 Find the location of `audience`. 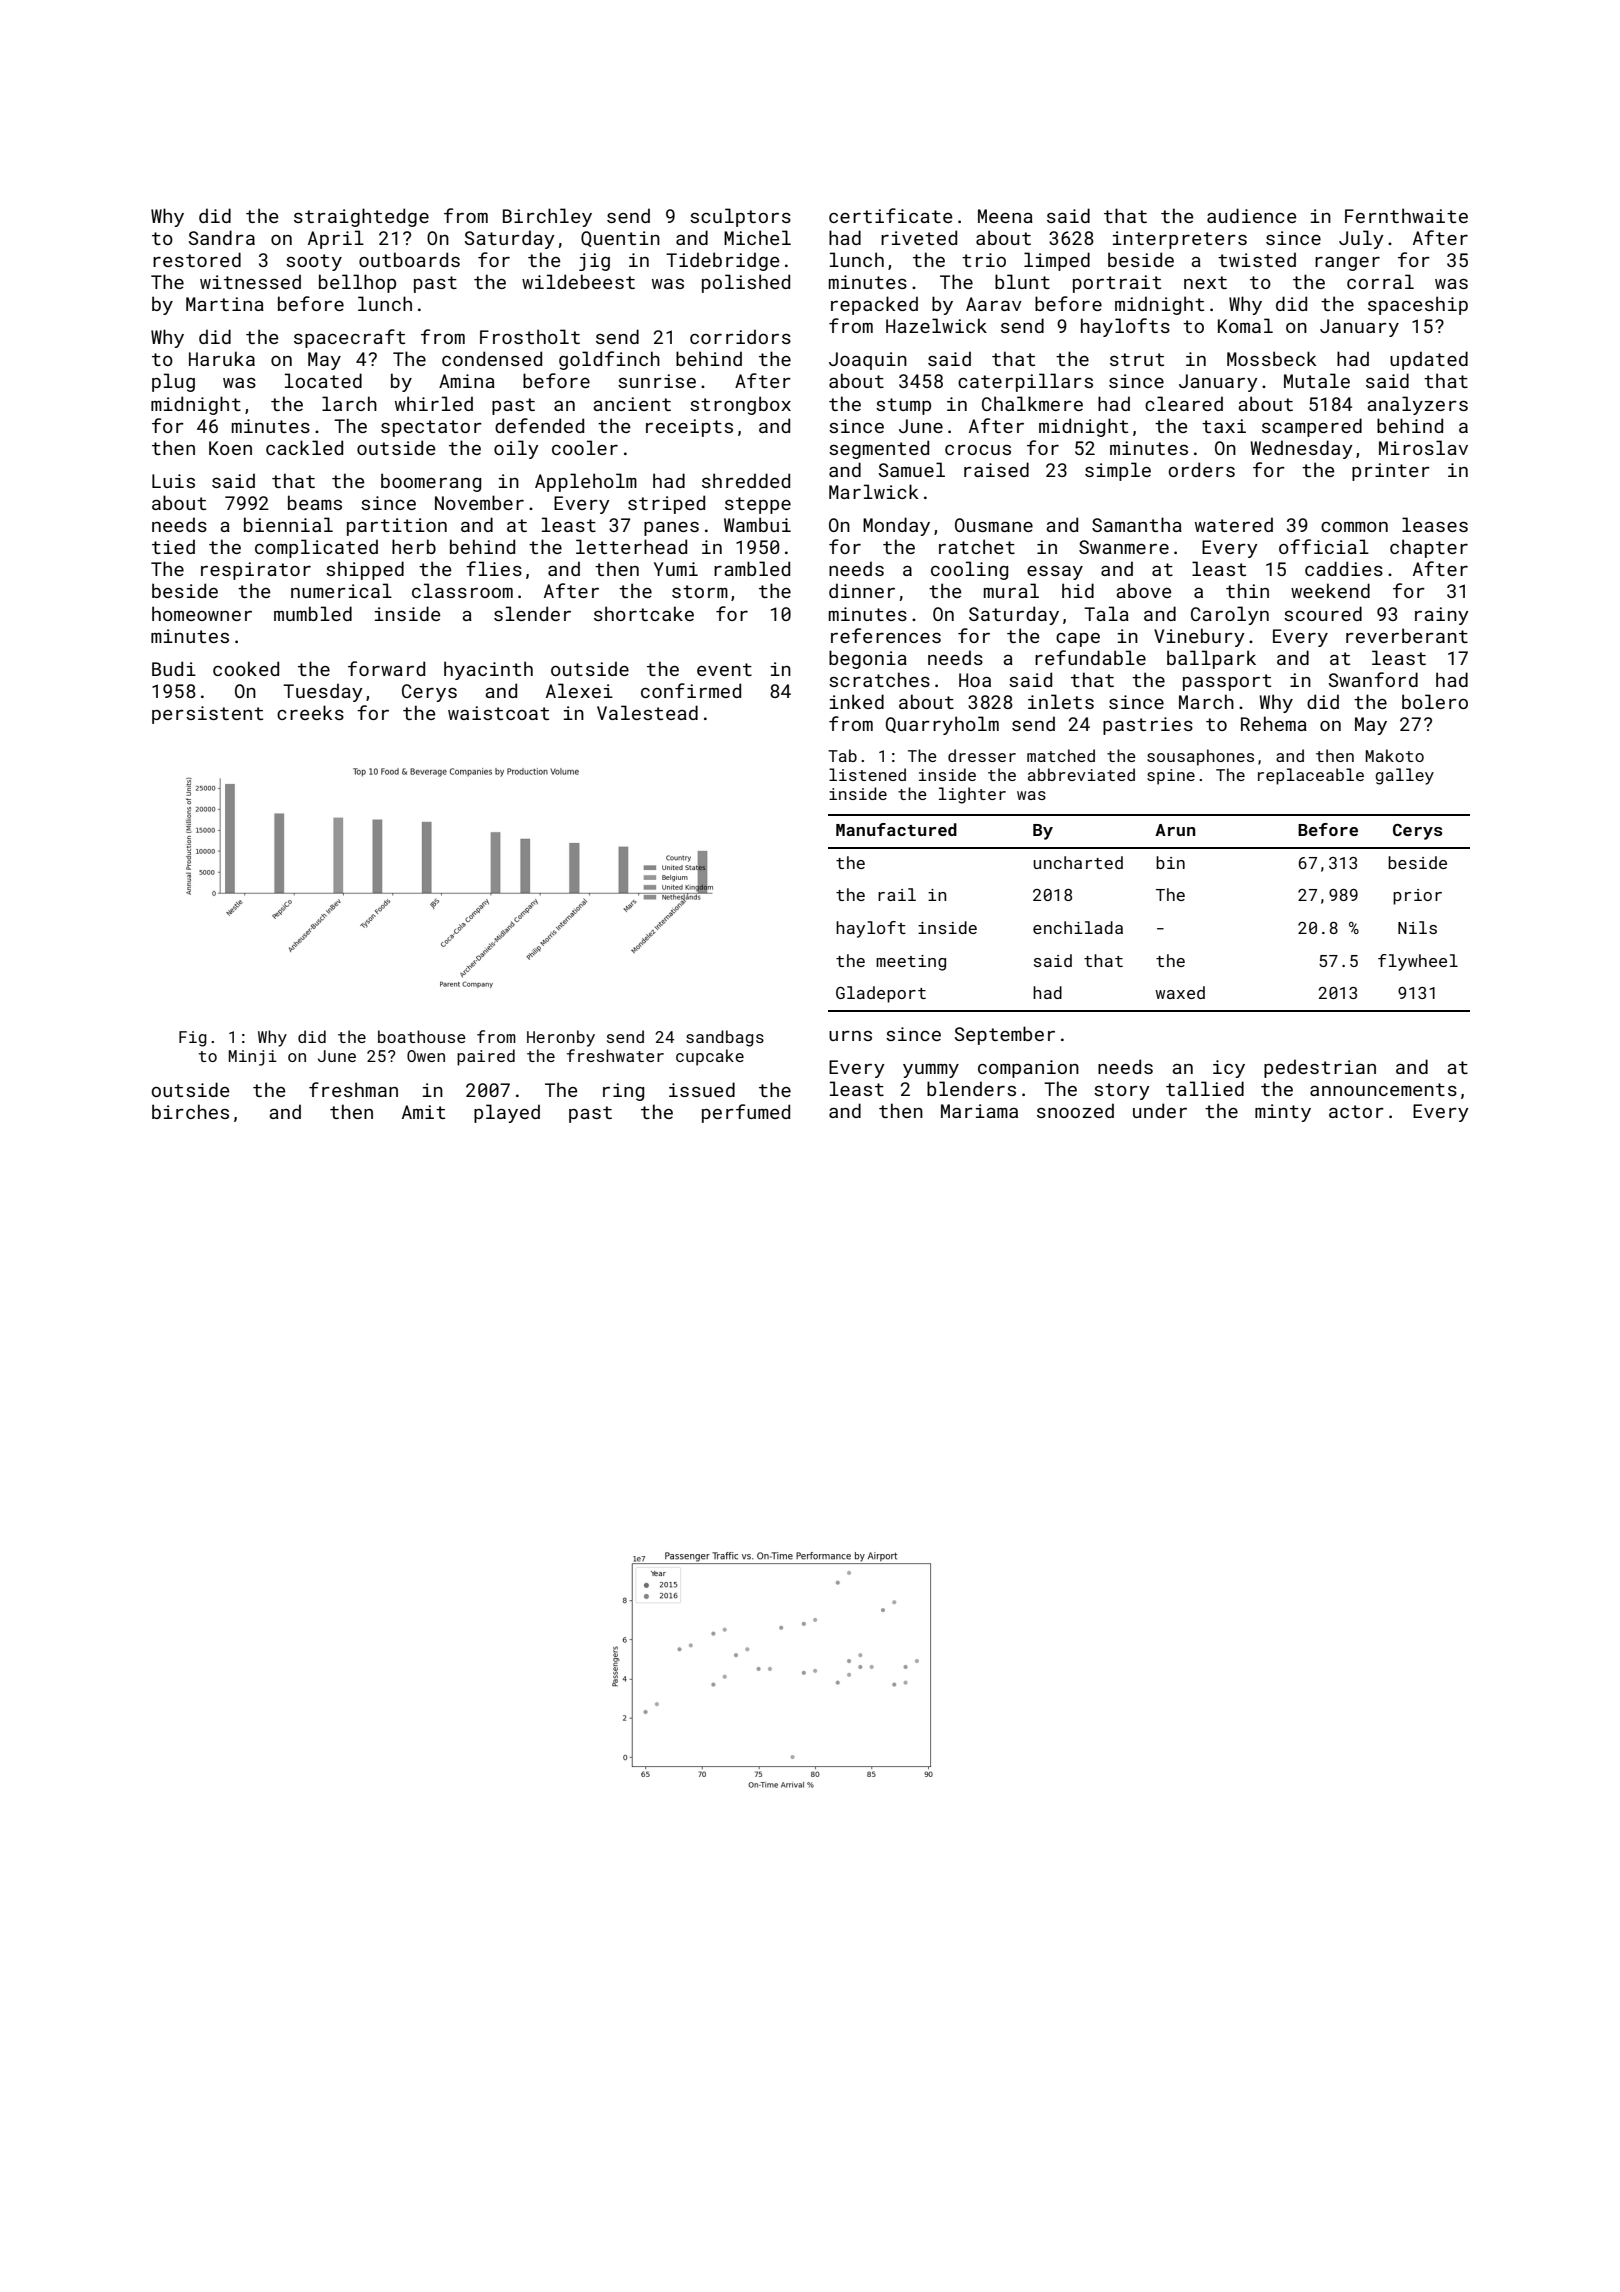

audience is located at coordinates (1251, 215).
